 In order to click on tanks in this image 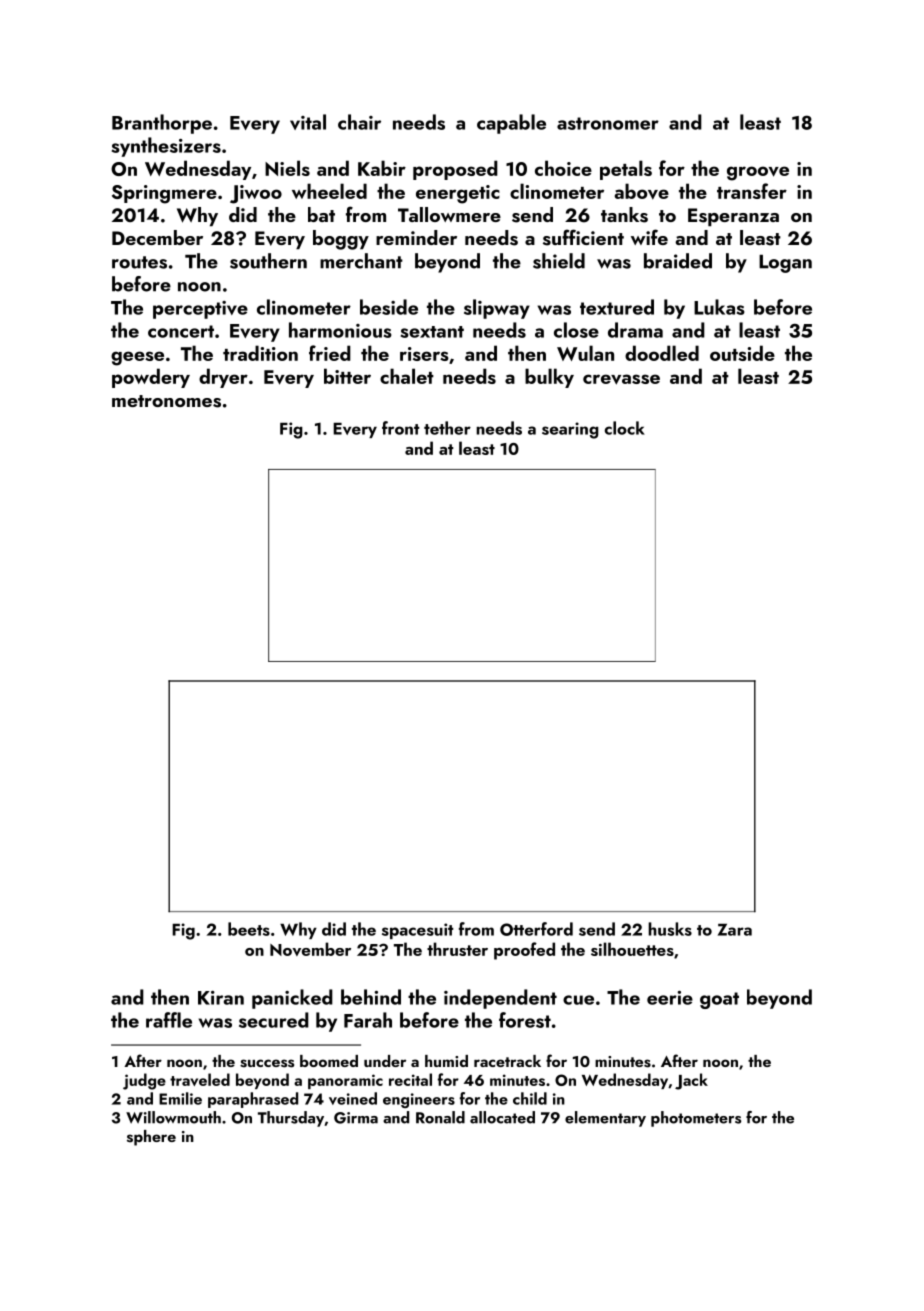, I will do `click(624, 215)`.
